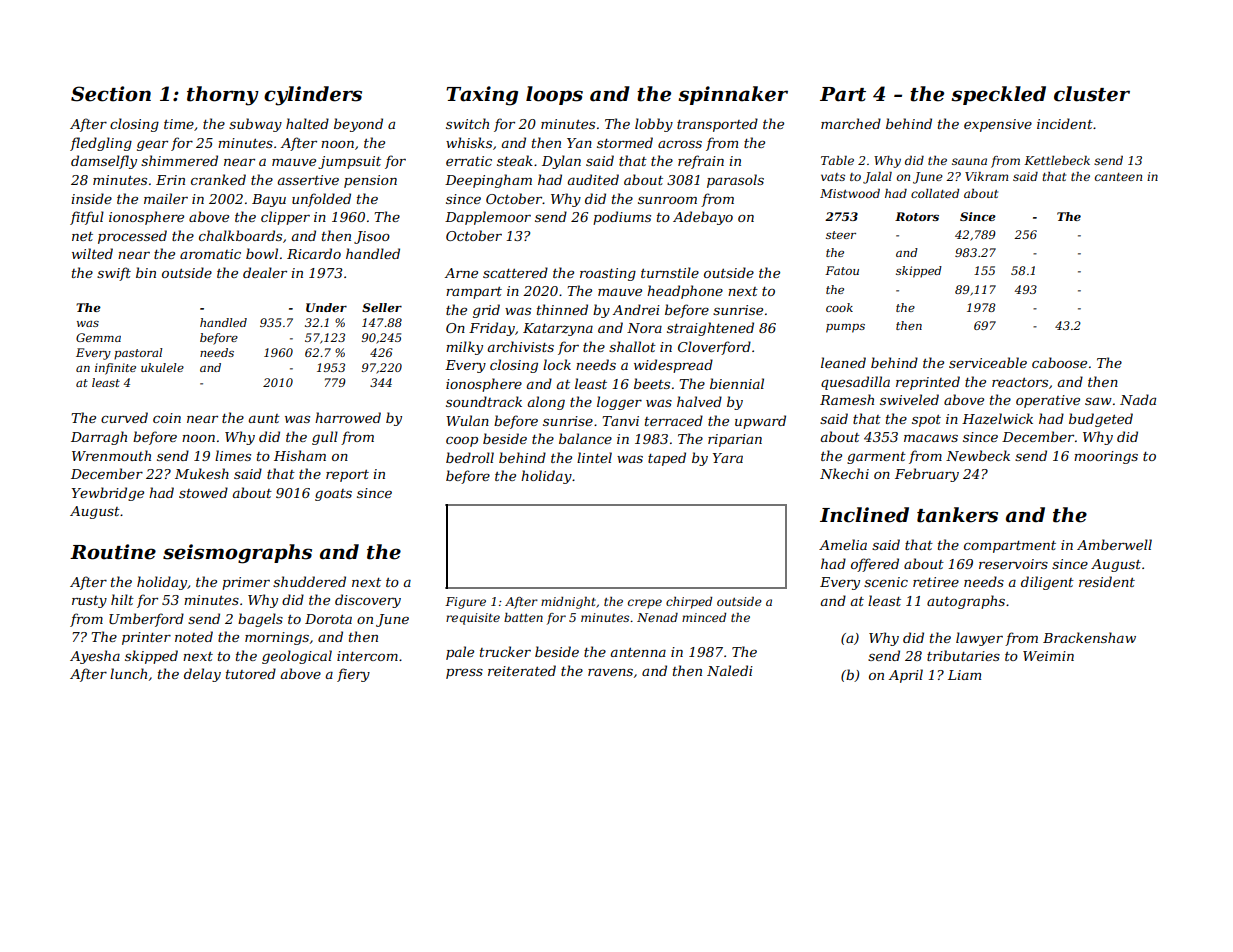 The height and width of the document is (952, 1233). What do you see at coordinates (1059, 362) in the document?
I see `caboose` at bounding box center [1059, 362].
